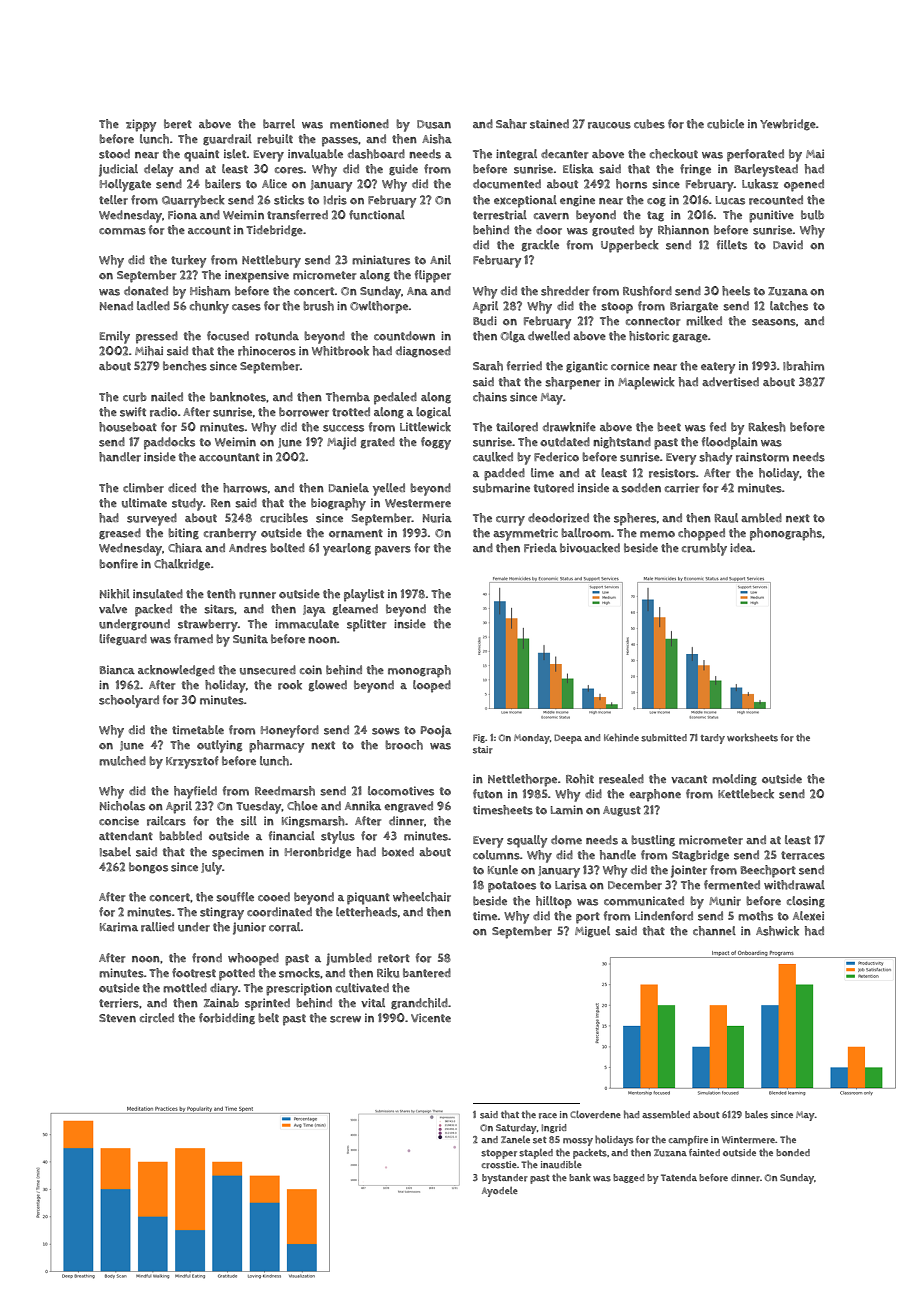 The width and height of the page is (924, 1308). I want to click on circled, so click(157, 1018).
